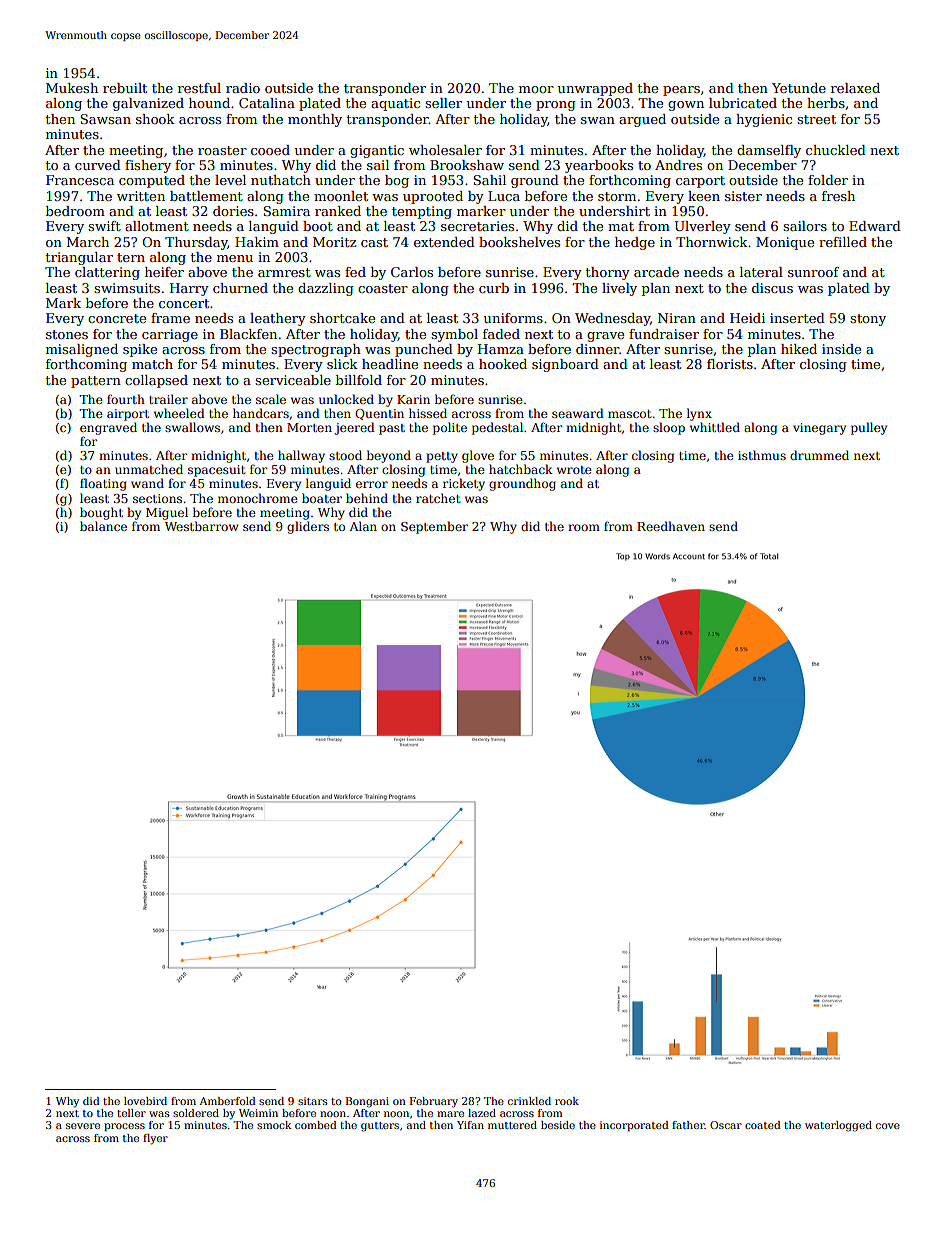 The image size is (952, 1233). Describe the element at coordinates (726, 1125) in the screenshot. I see `Oscar` at that location.
